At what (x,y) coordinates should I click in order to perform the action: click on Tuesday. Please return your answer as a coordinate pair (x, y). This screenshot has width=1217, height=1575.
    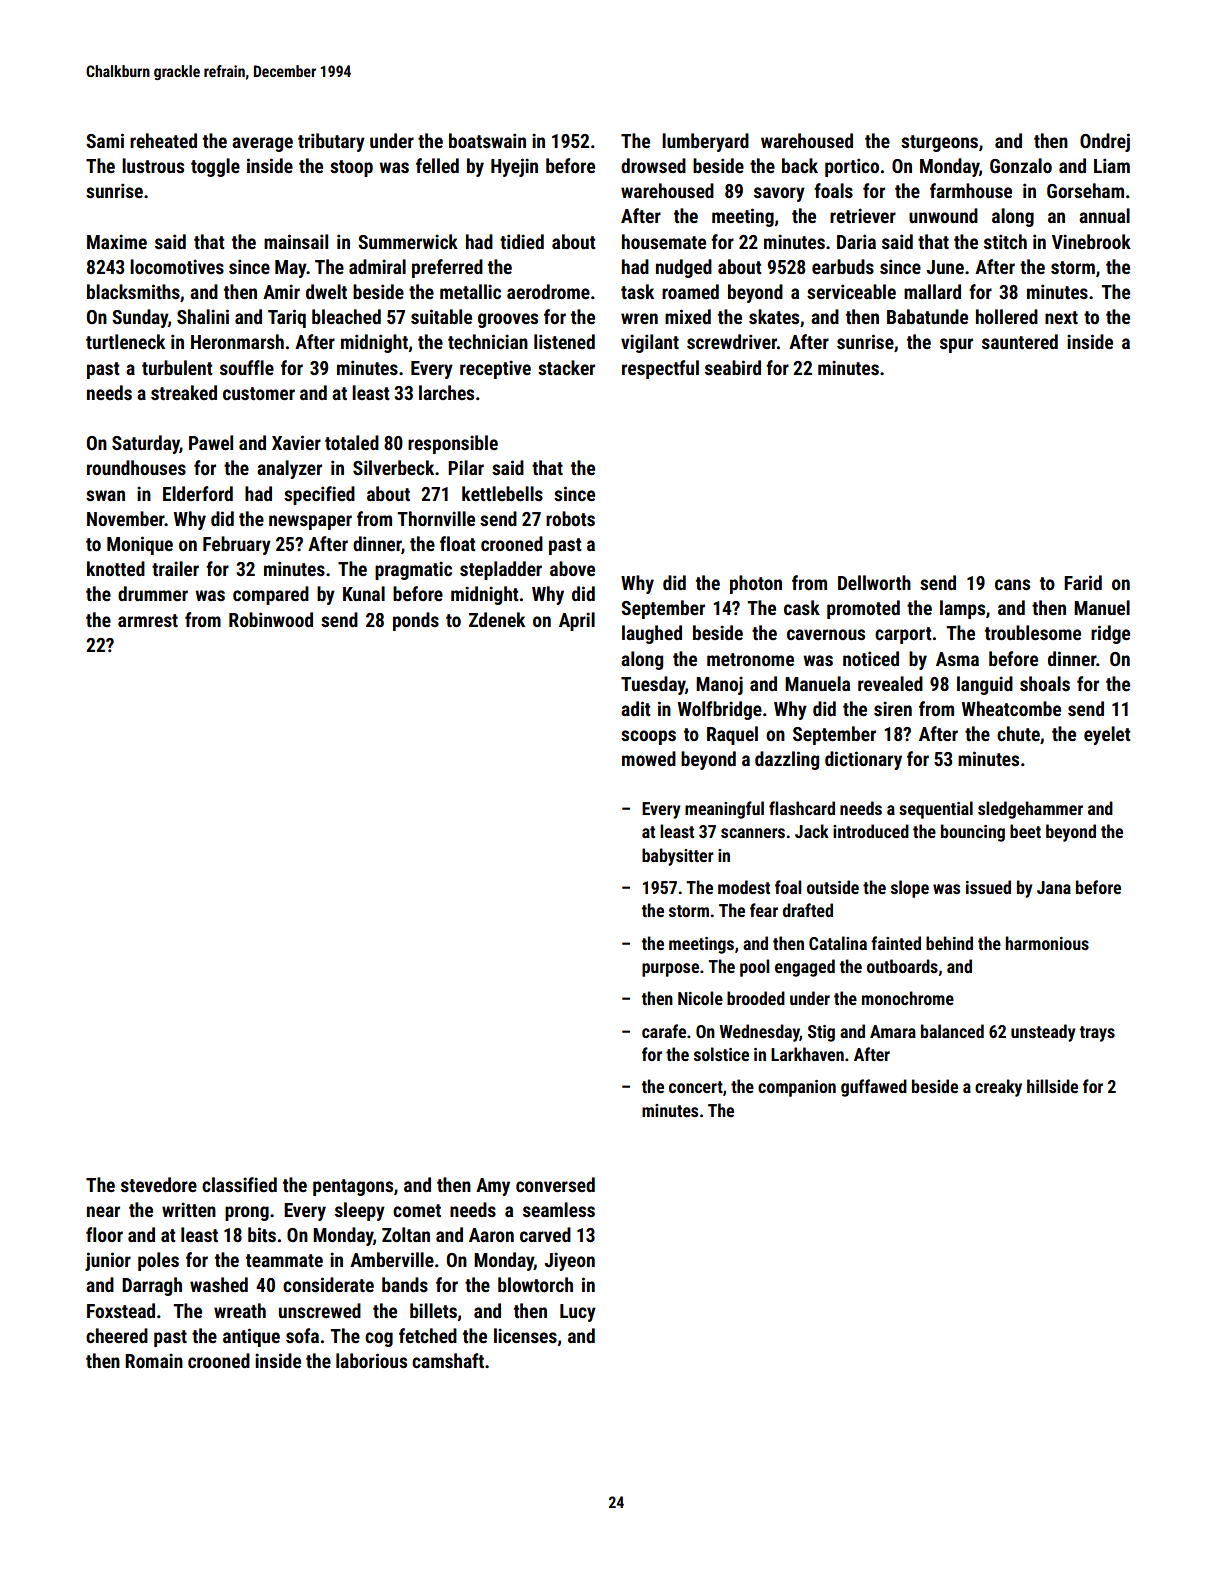
    Looking at the image, I should click on (653, 685).
